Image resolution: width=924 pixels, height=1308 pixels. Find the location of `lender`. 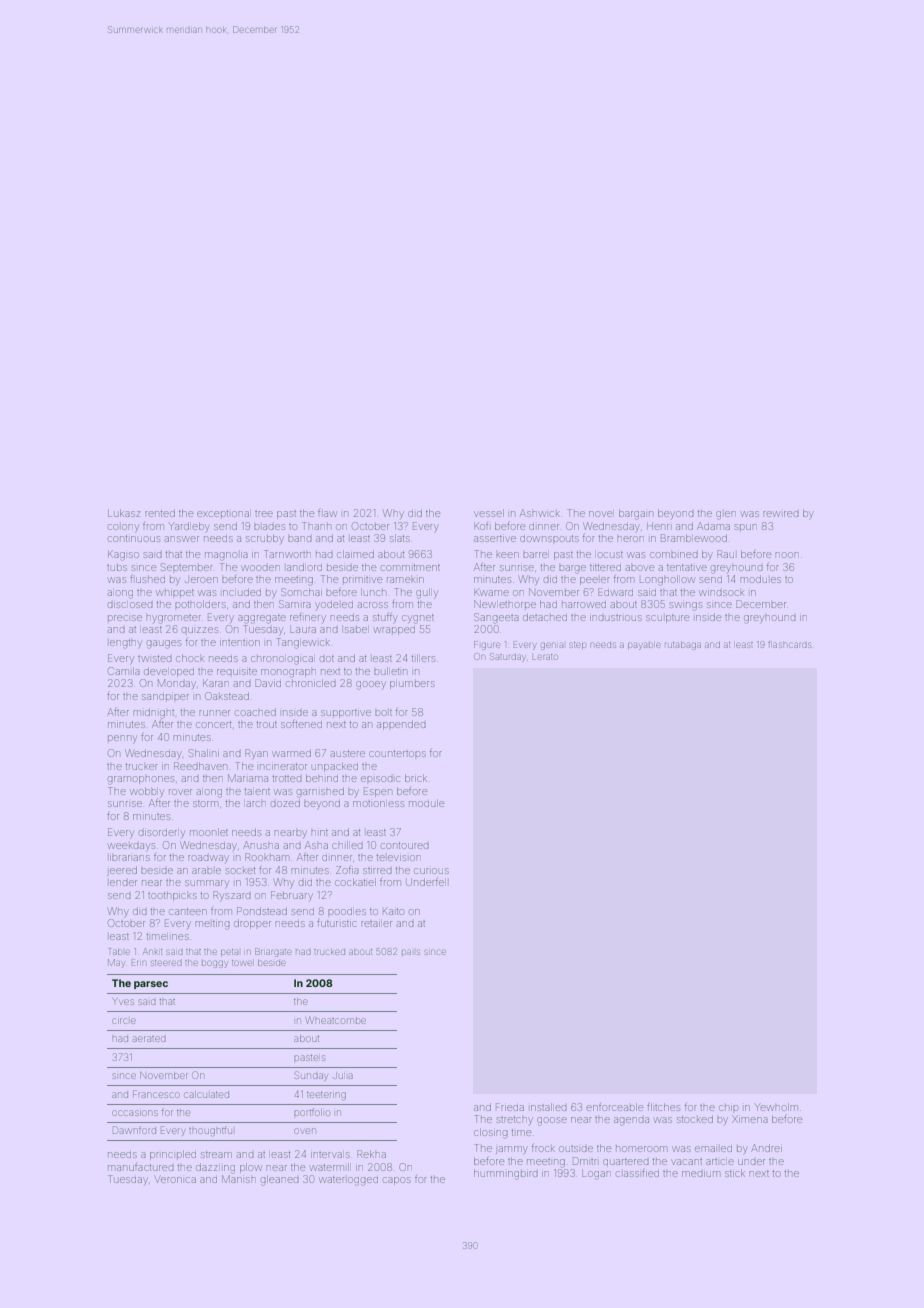

lender is located at coordinates (123, 883).
